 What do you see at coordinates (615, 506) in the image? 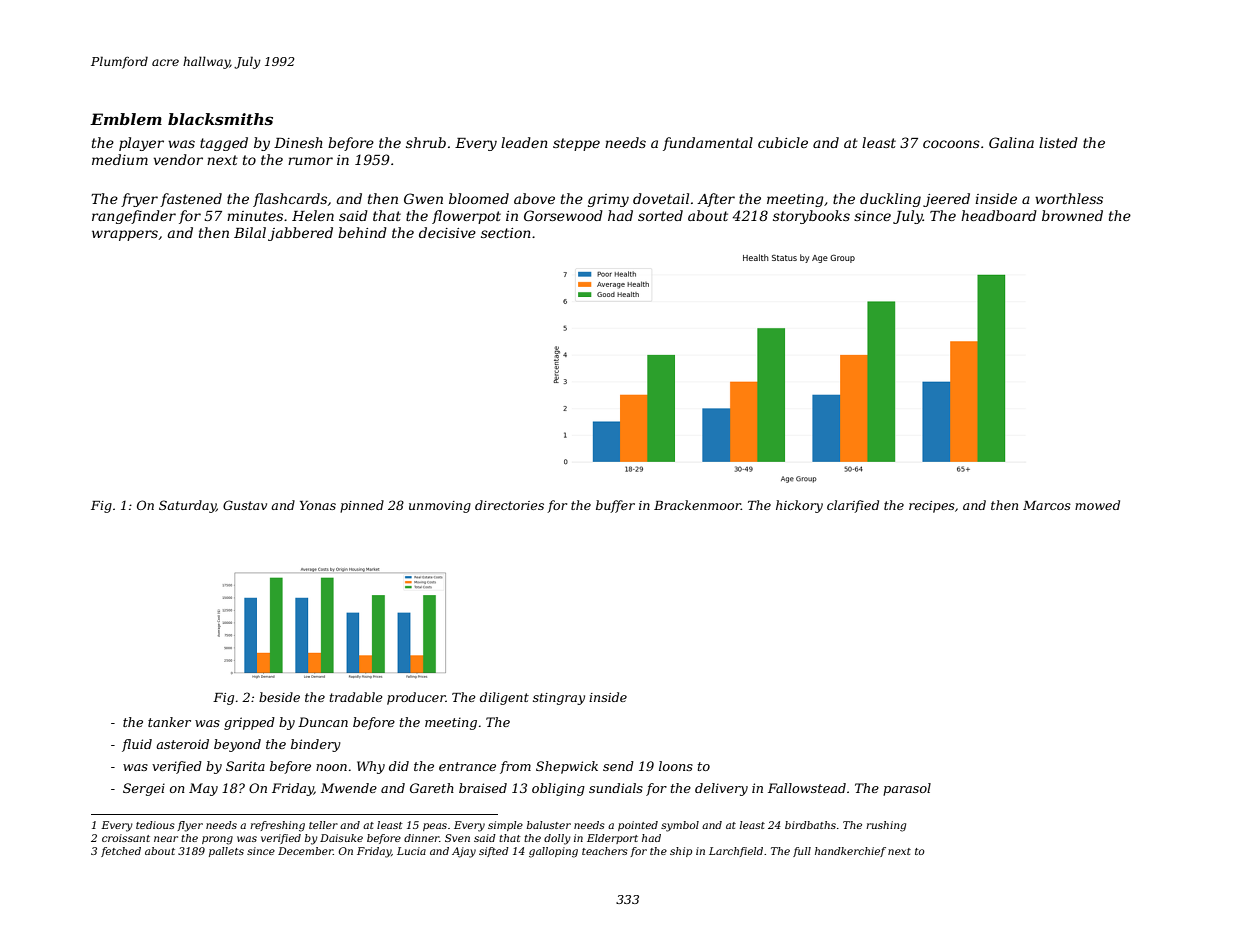
I see `buffer` at bounding box center [615, 506].
